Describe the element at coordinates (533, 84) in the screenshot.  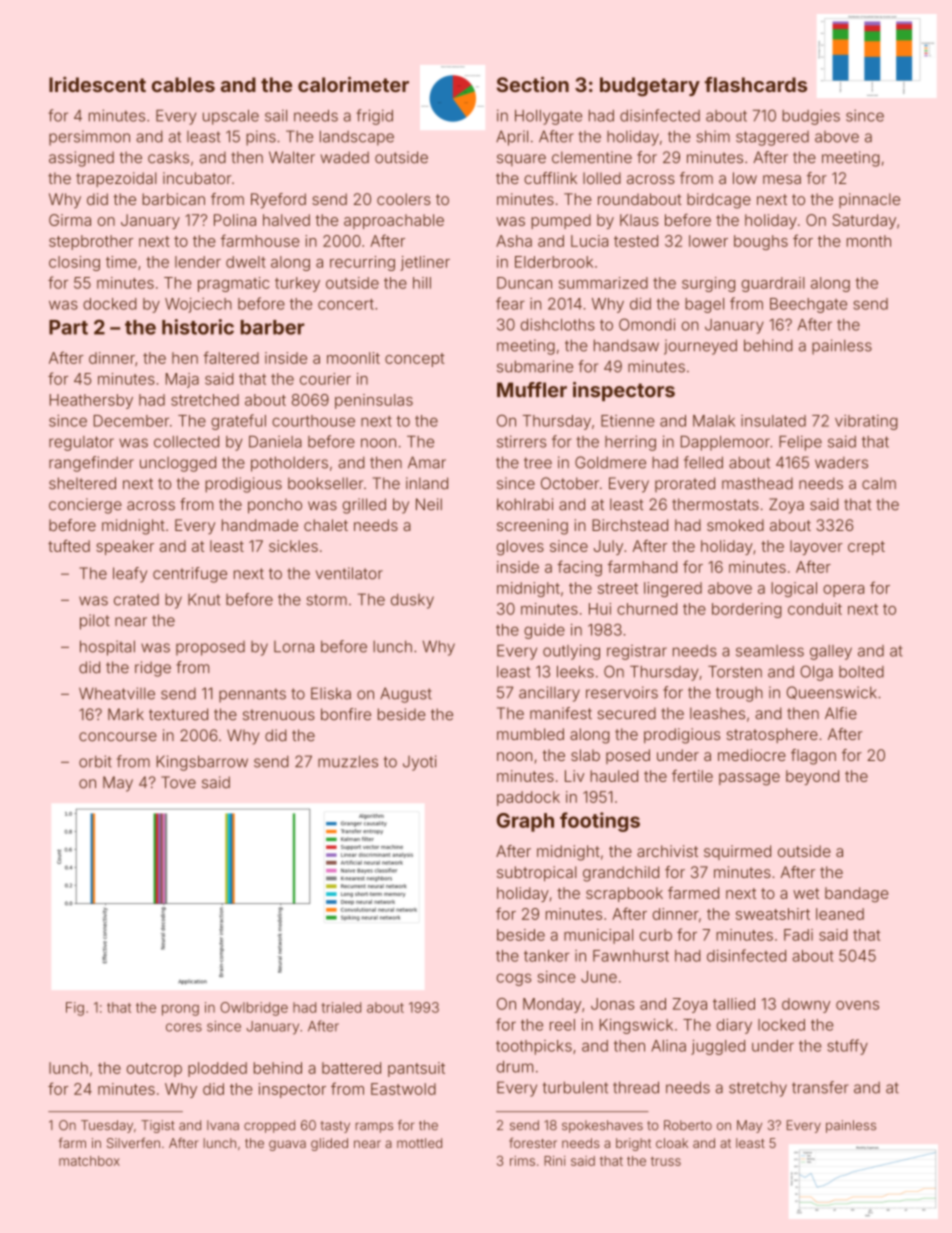
I see `Section` at that location.
